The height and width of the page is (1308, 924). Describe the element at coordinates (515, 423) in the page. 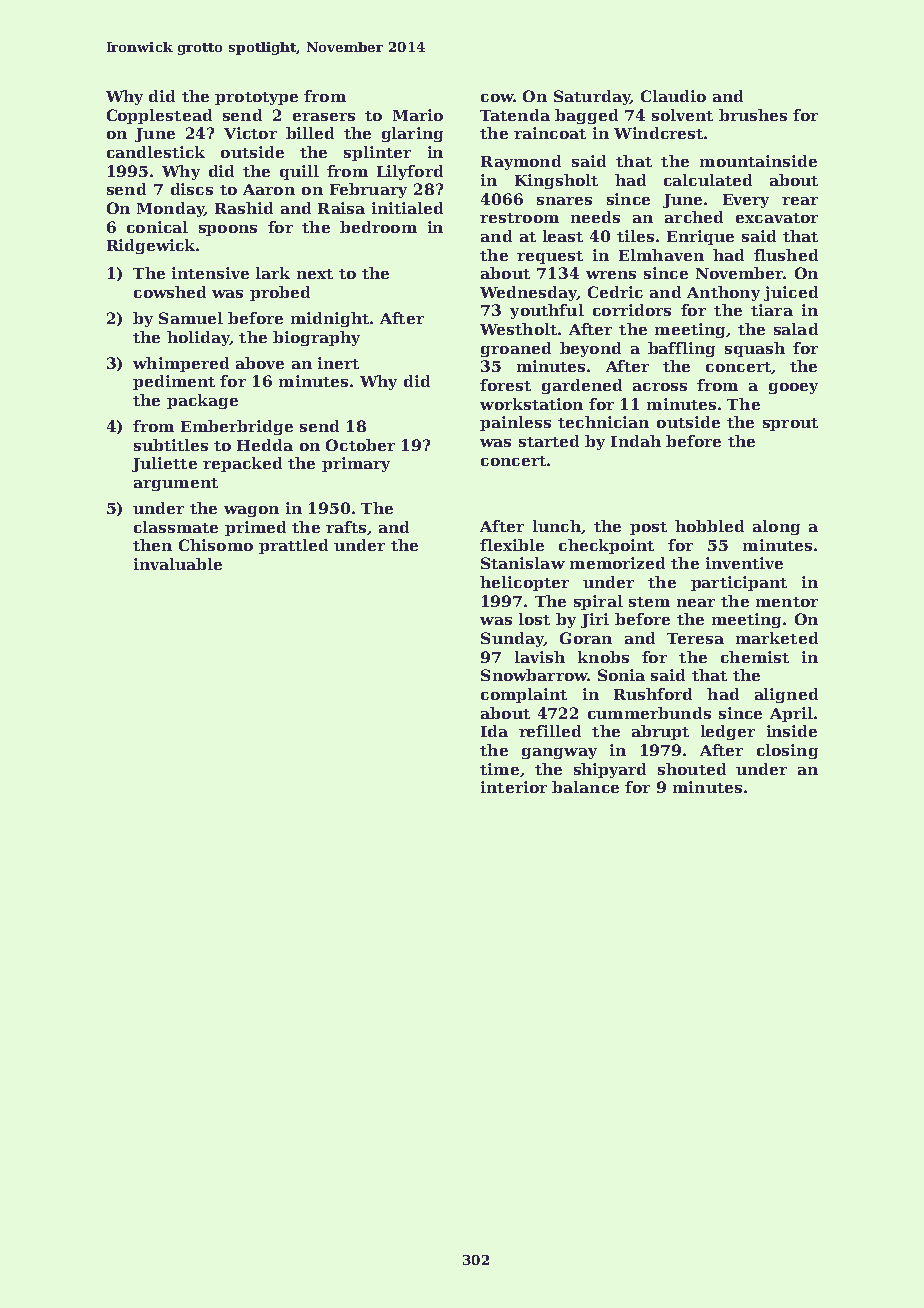

I see `painless` at that location.
